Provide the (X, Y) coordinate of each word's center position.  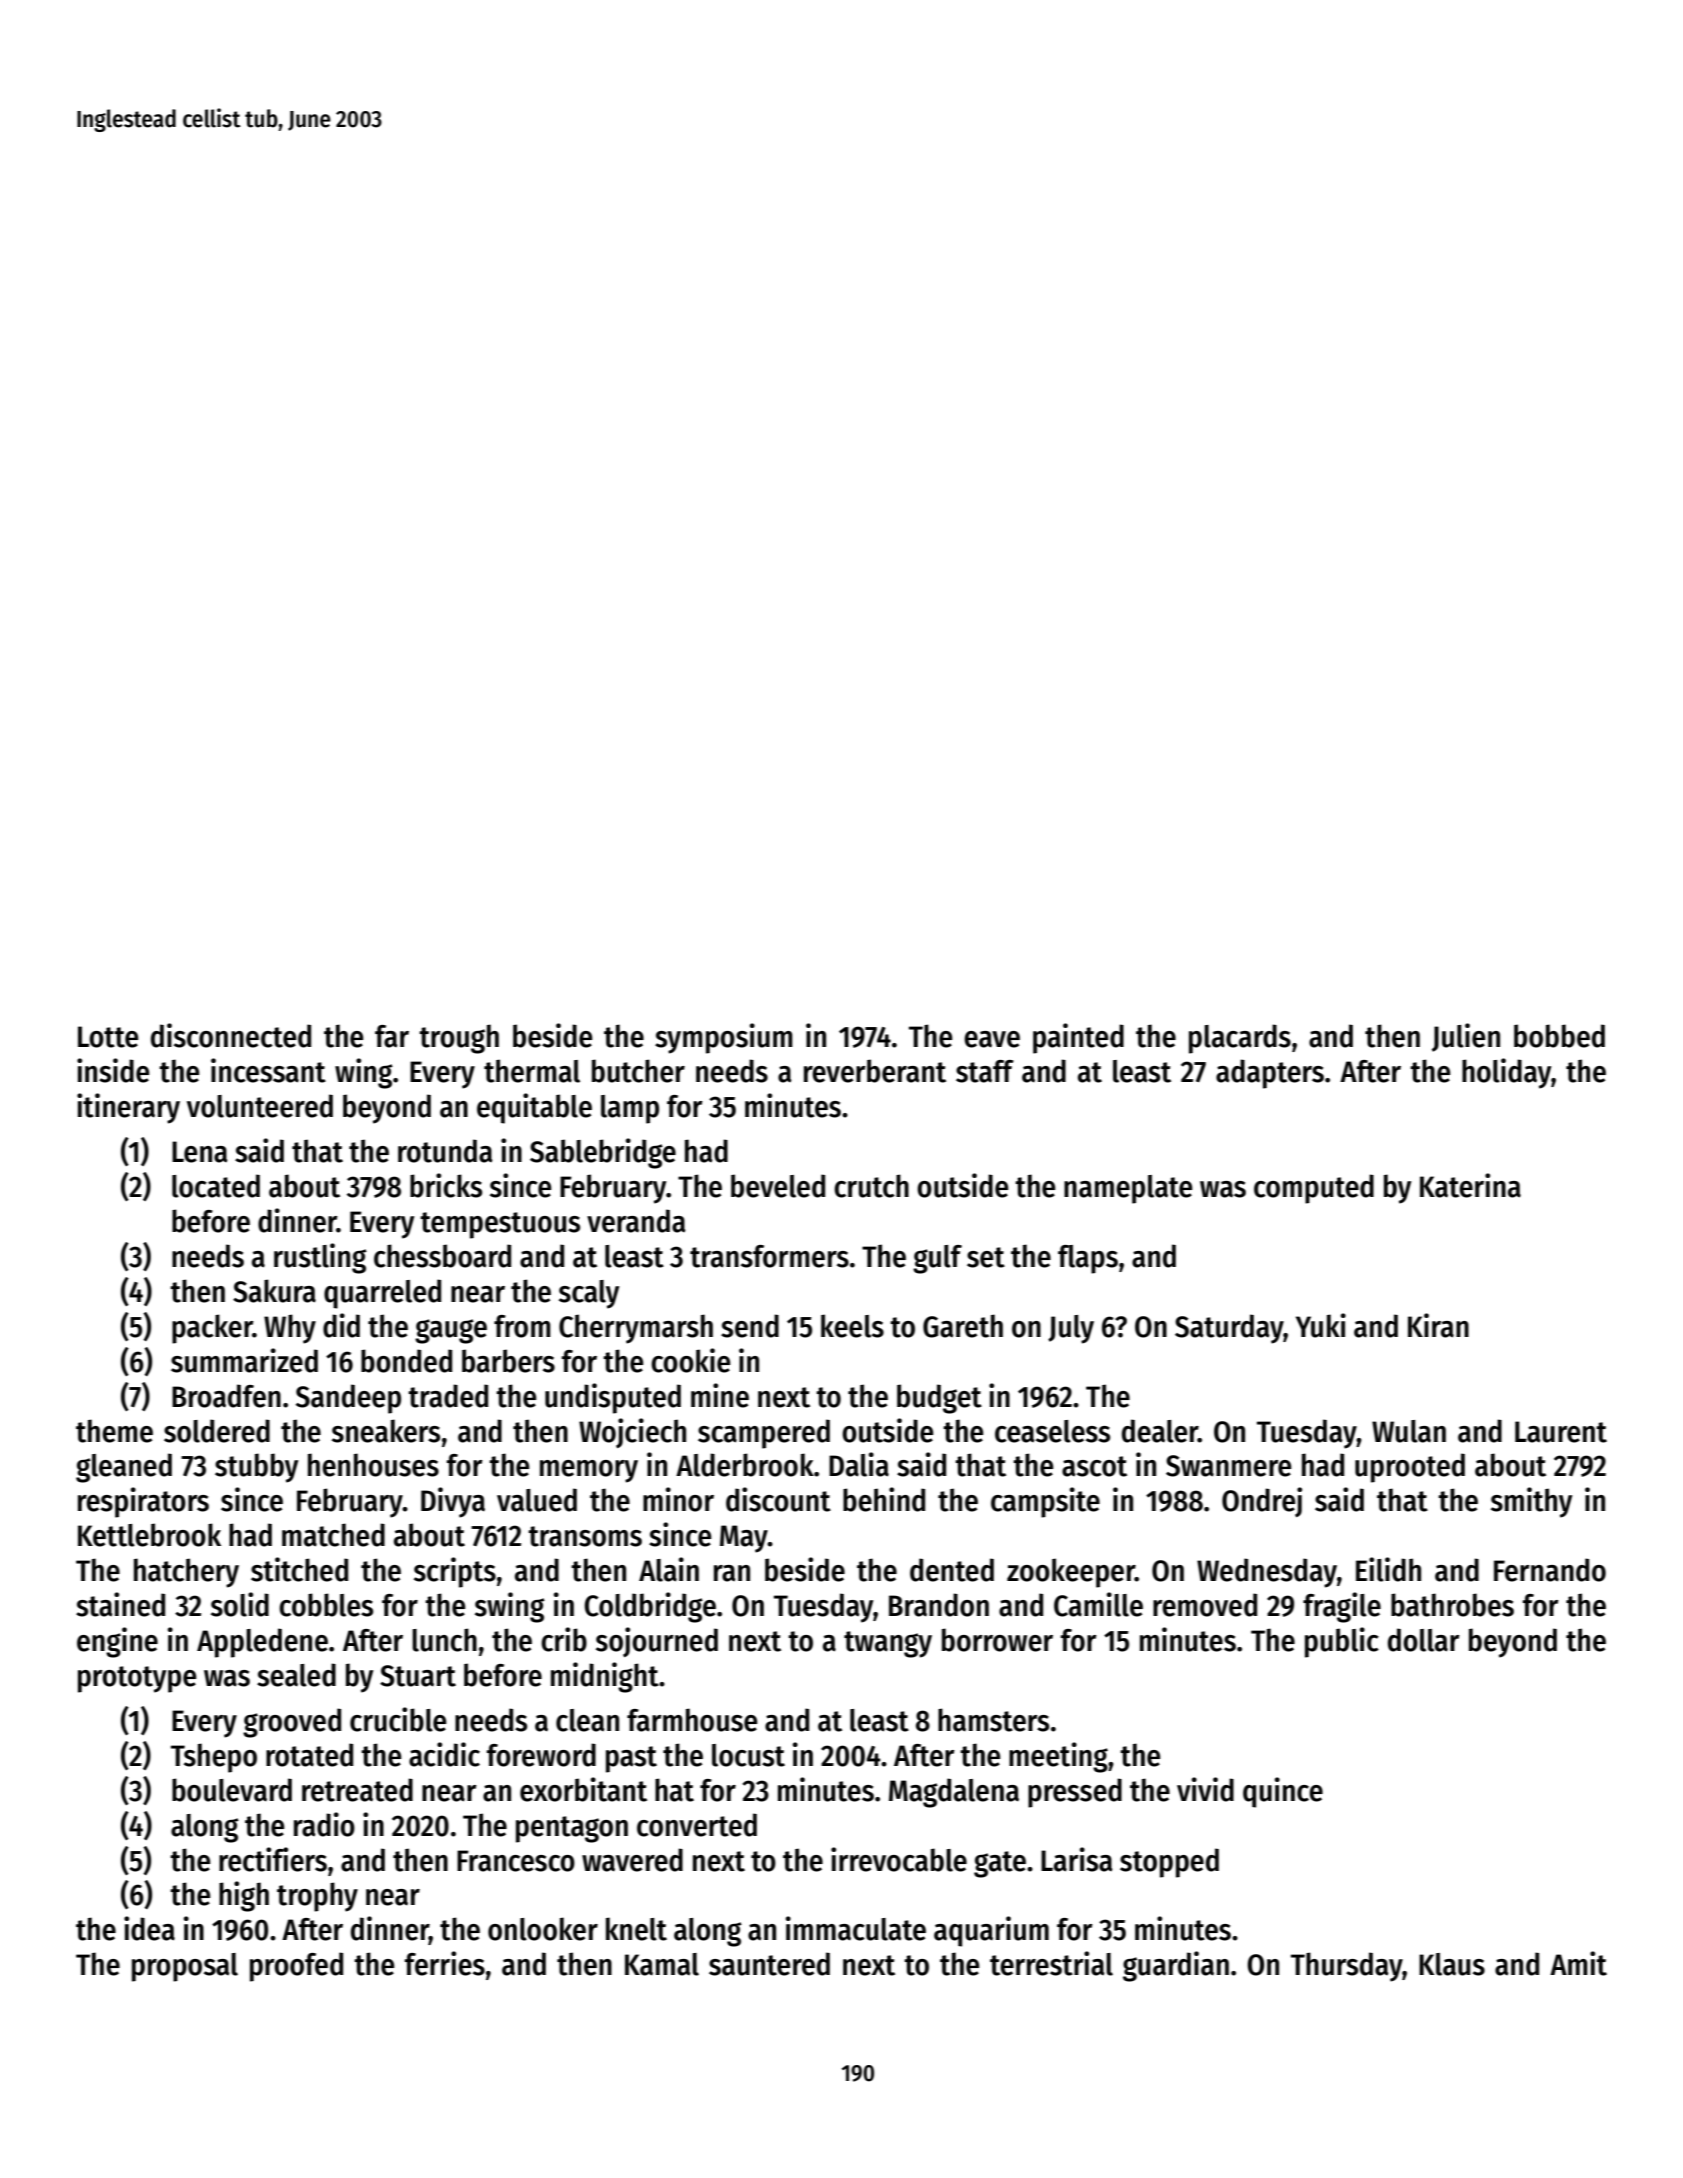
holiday (1506, 1073)
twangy (888, 1644)
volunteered (260, 1106)
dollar (1424, 1640)
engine (117, 1642)
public (1342, 1642)
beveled (778, 1186)
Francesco (516, 1861)
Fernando (1550, 1570)
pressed (1075, 1793)
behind (884, 1499)
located (216, 1186)
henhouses (373, 1465)
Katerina (1470, 1185)
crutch (871, 1186)
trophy (317, 1897)
